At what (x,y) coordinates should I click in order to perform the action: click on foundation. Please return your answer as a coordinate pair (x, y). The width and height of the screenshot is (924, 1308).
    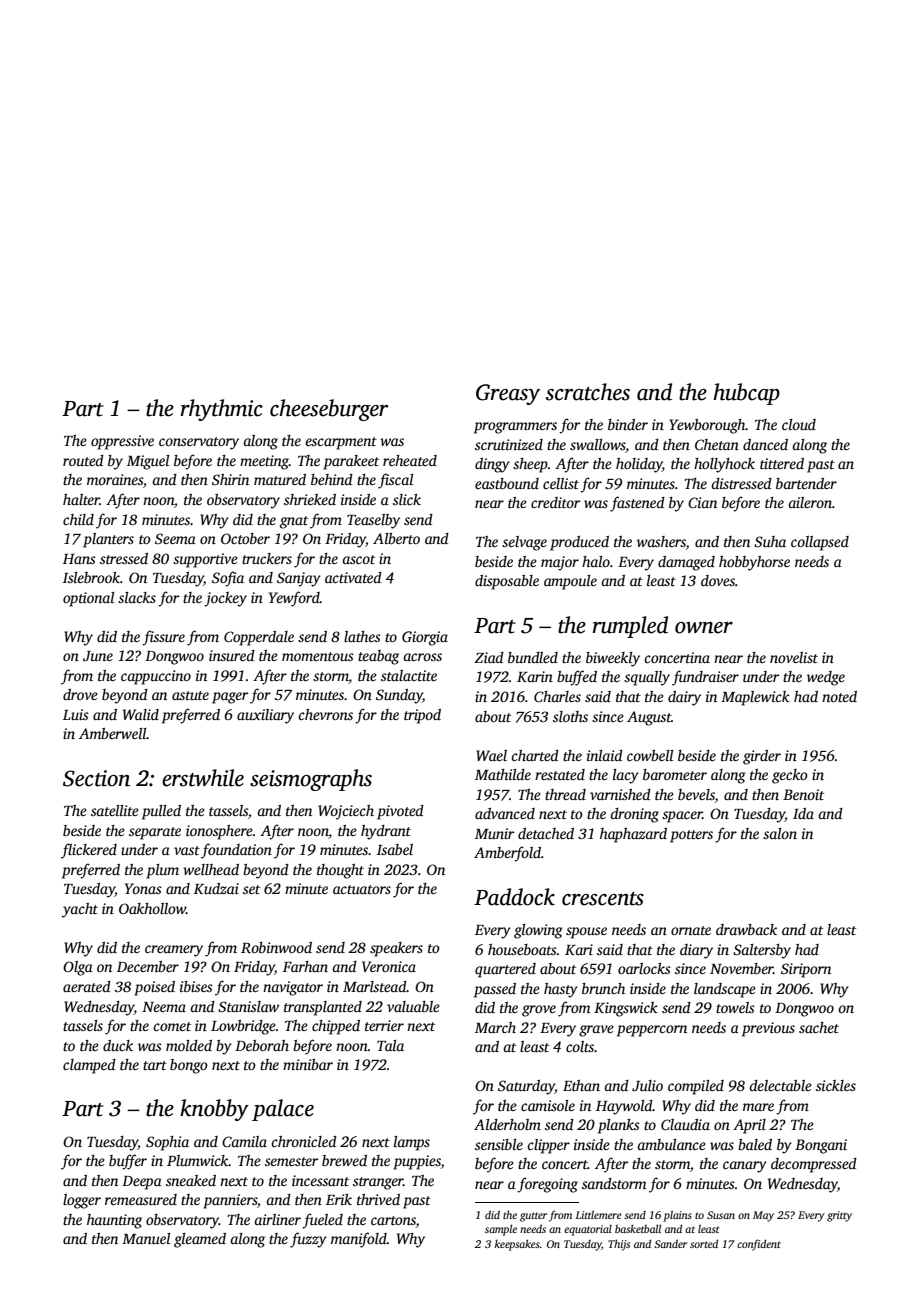
    Looking at the image, I should click on (236, 851).
